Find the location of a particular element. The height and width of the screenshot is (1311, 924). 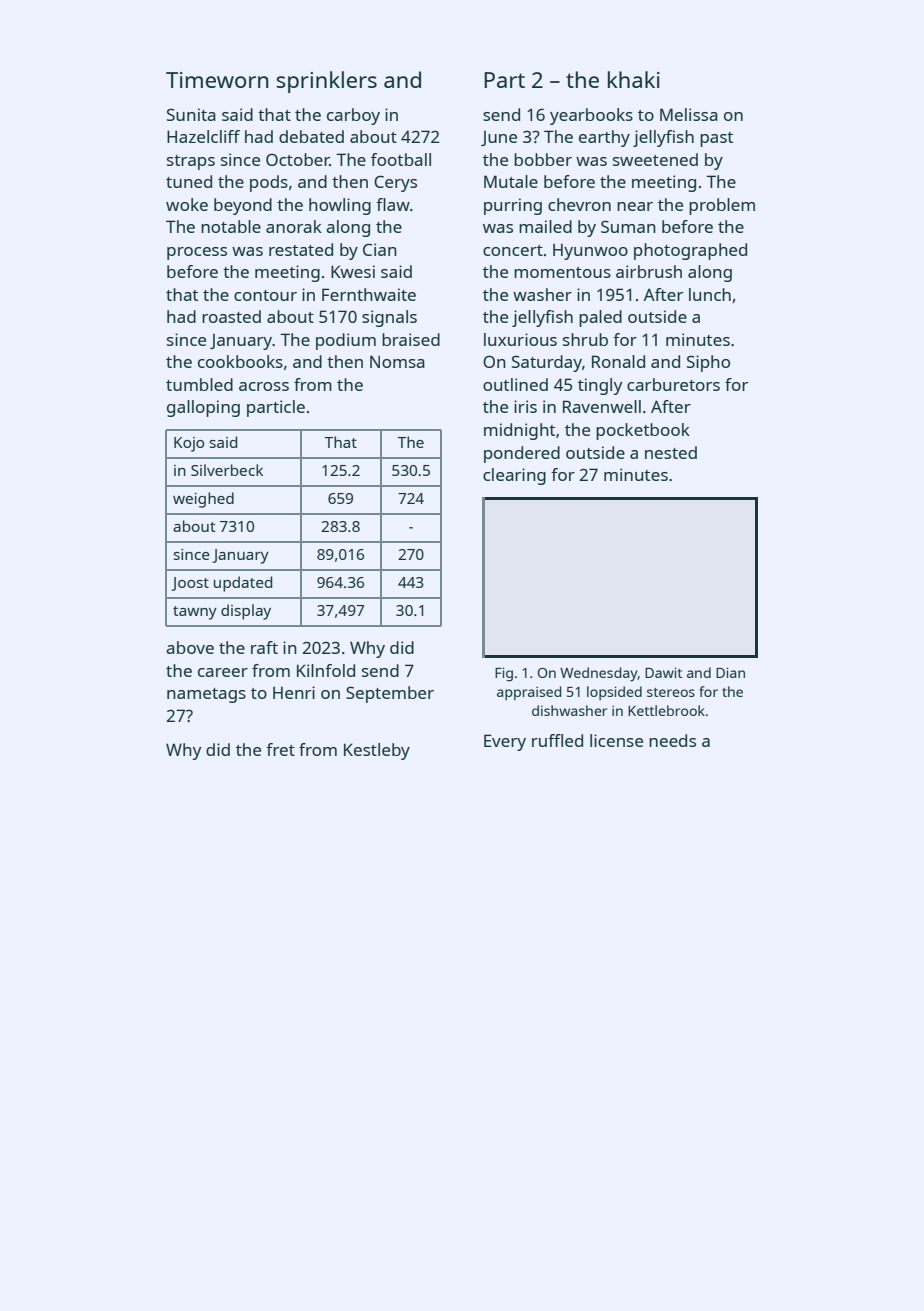

nametags is located at coordinates (206, 695).
